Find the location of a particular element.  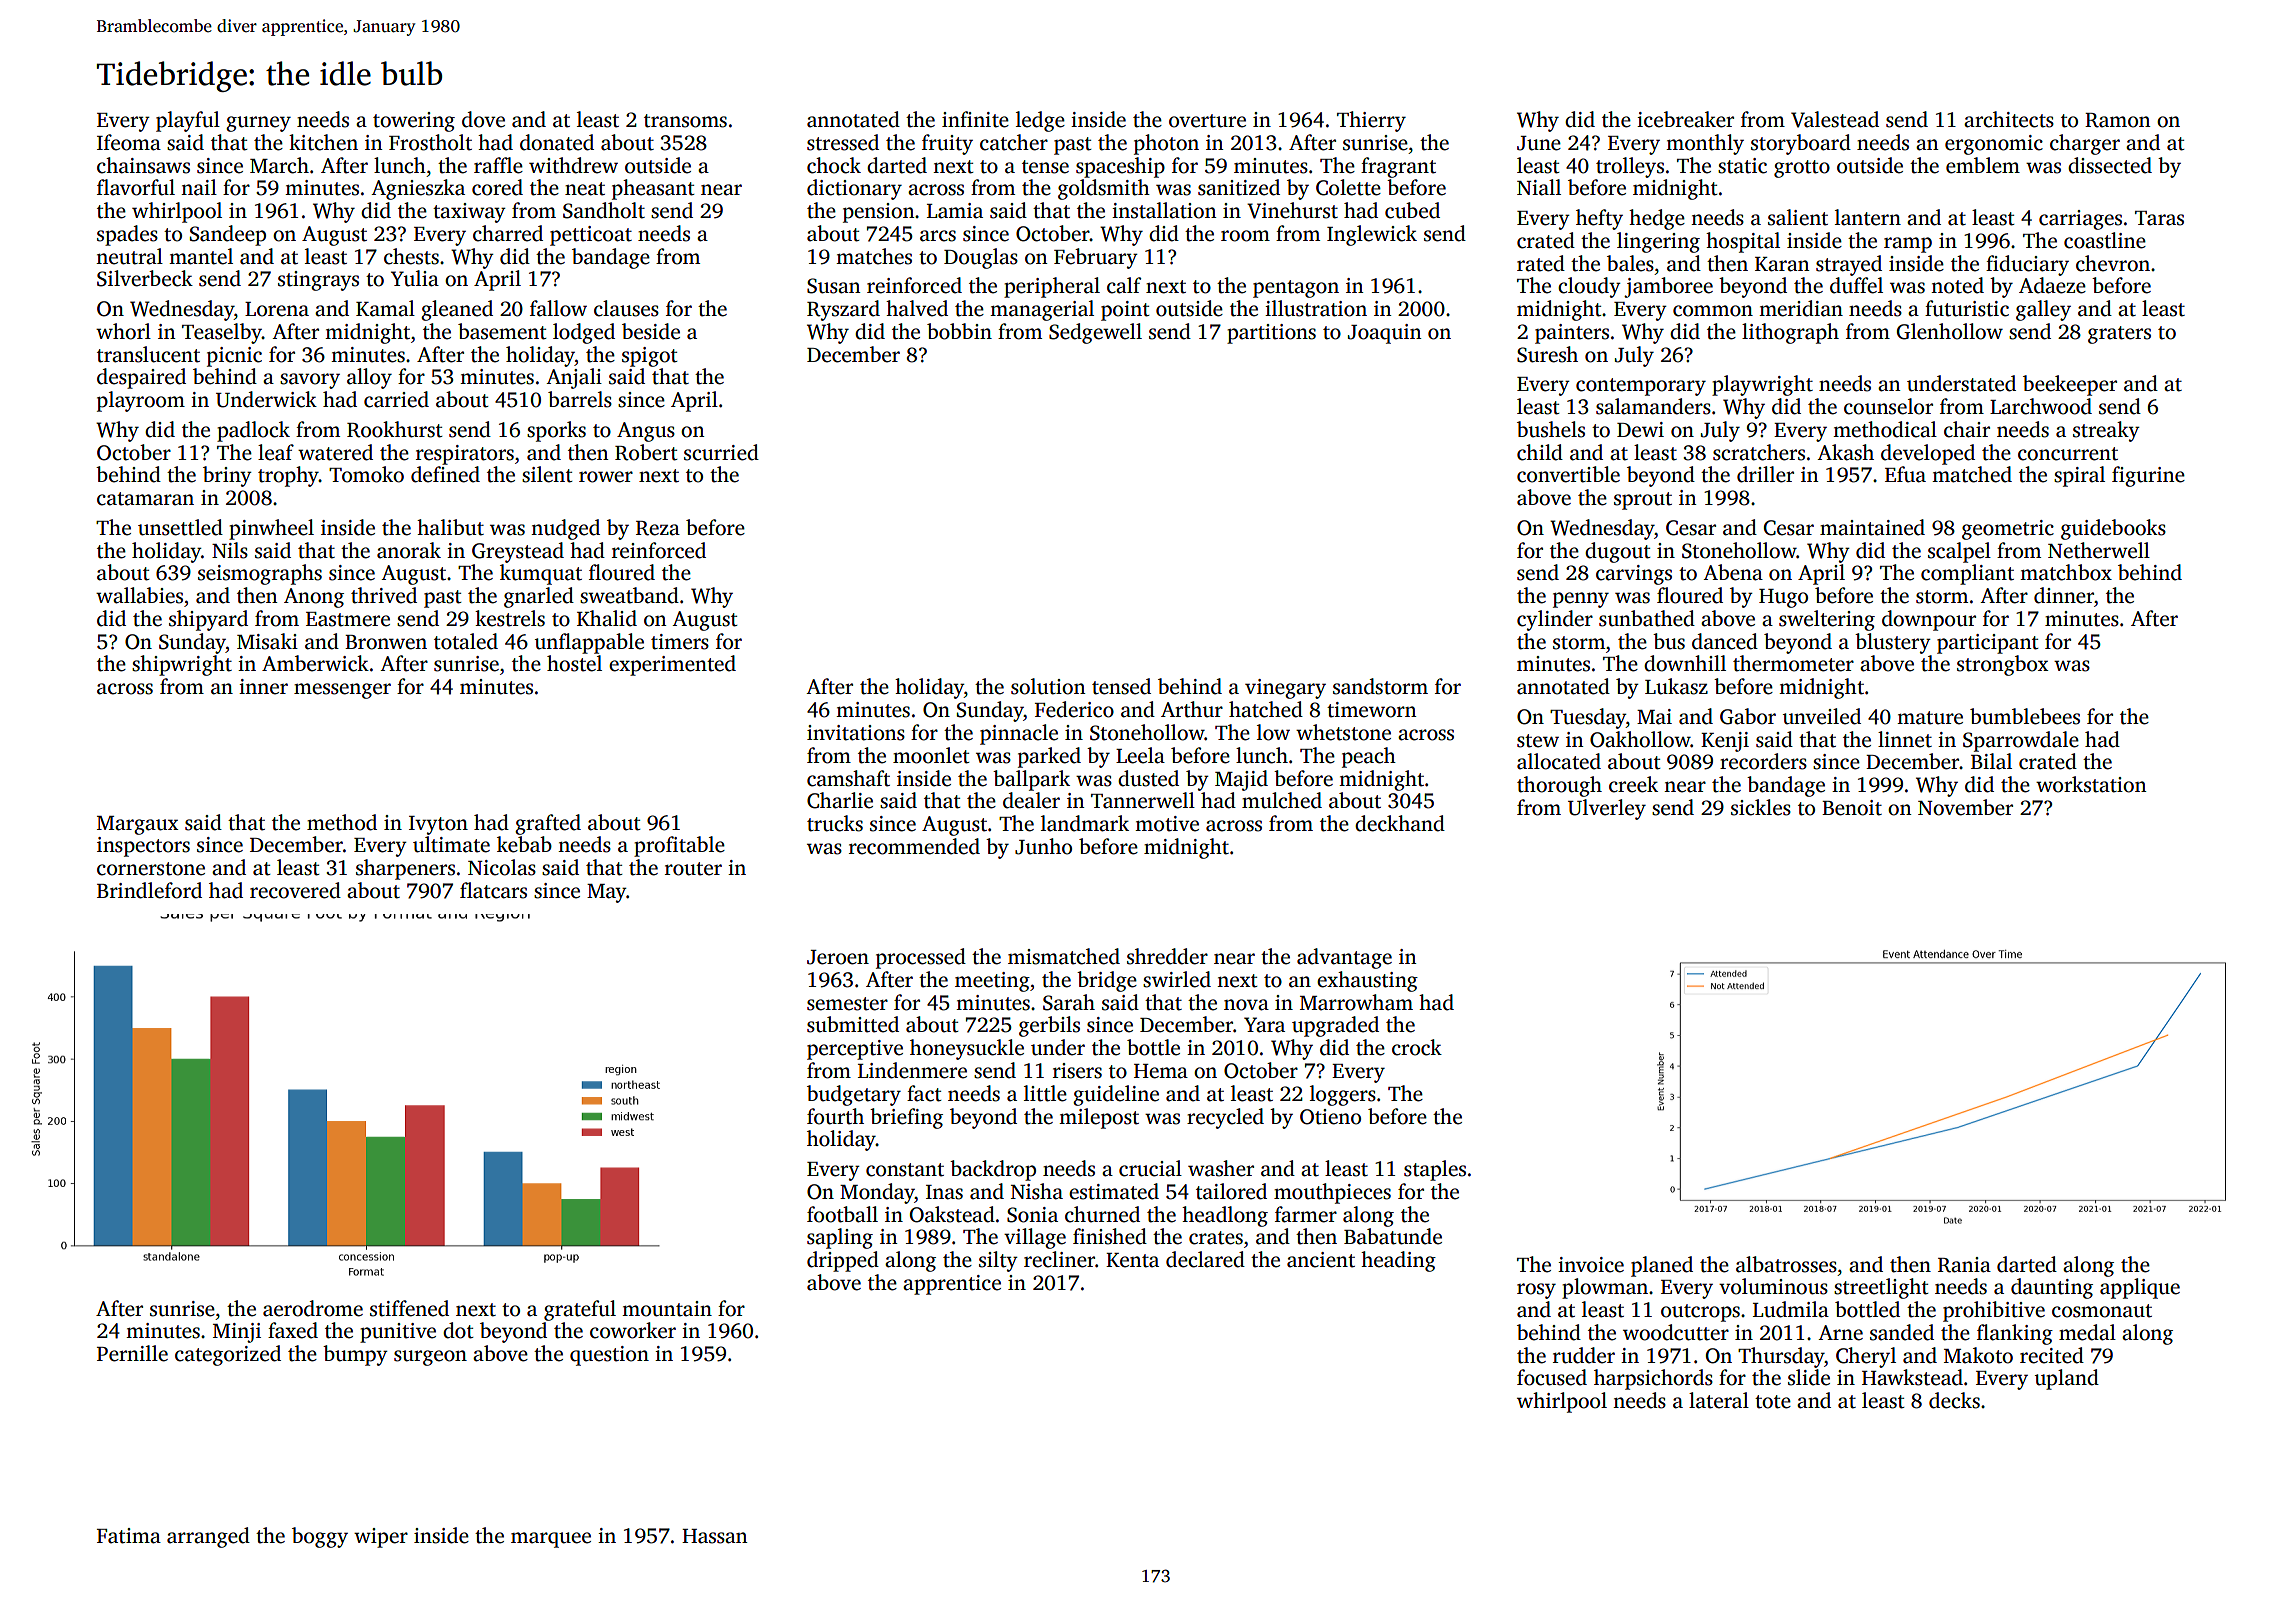

chests is located at coordinates (411, 256).
